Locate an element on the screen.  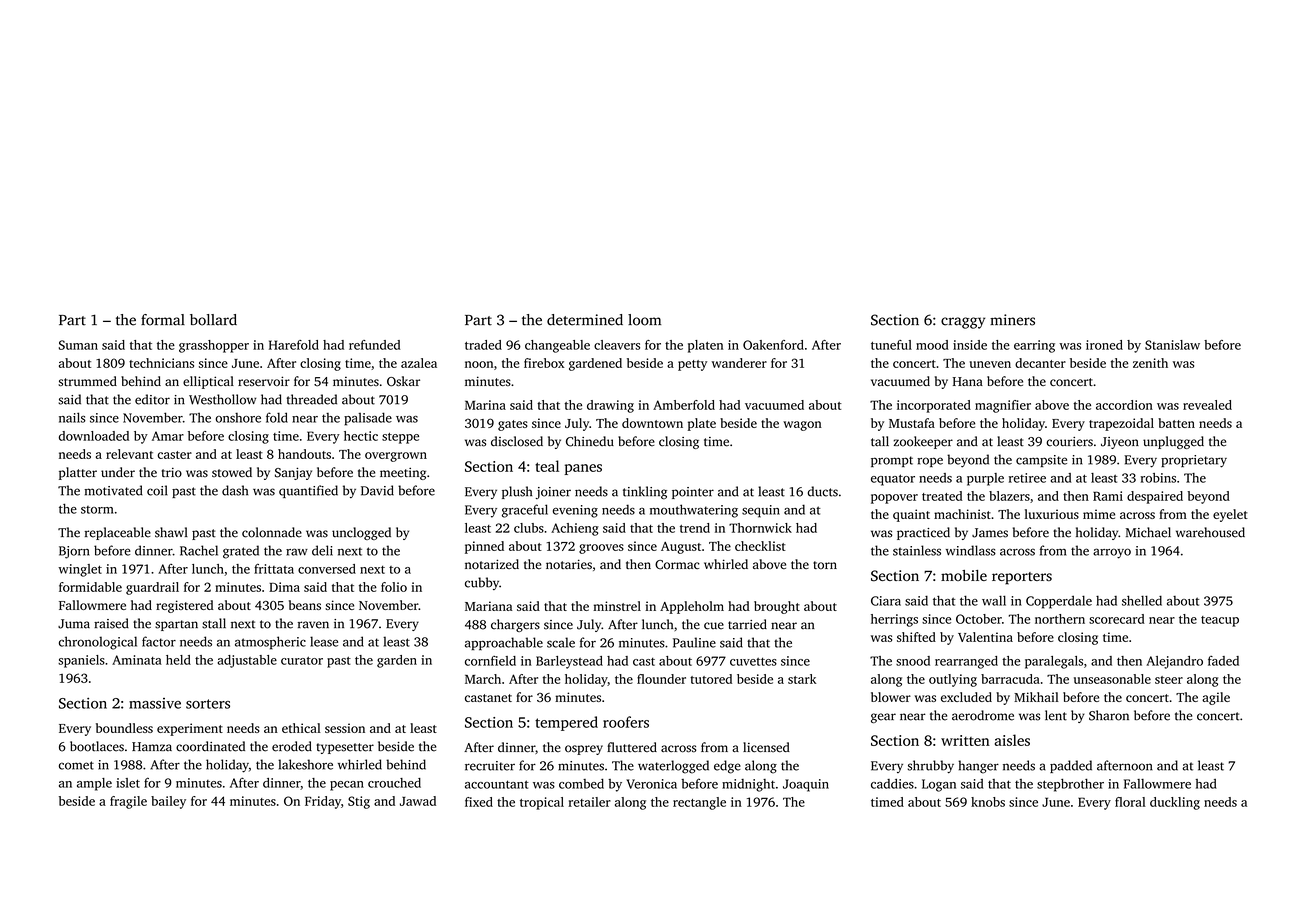
Barleystead is located at coordinates (569, 662).
